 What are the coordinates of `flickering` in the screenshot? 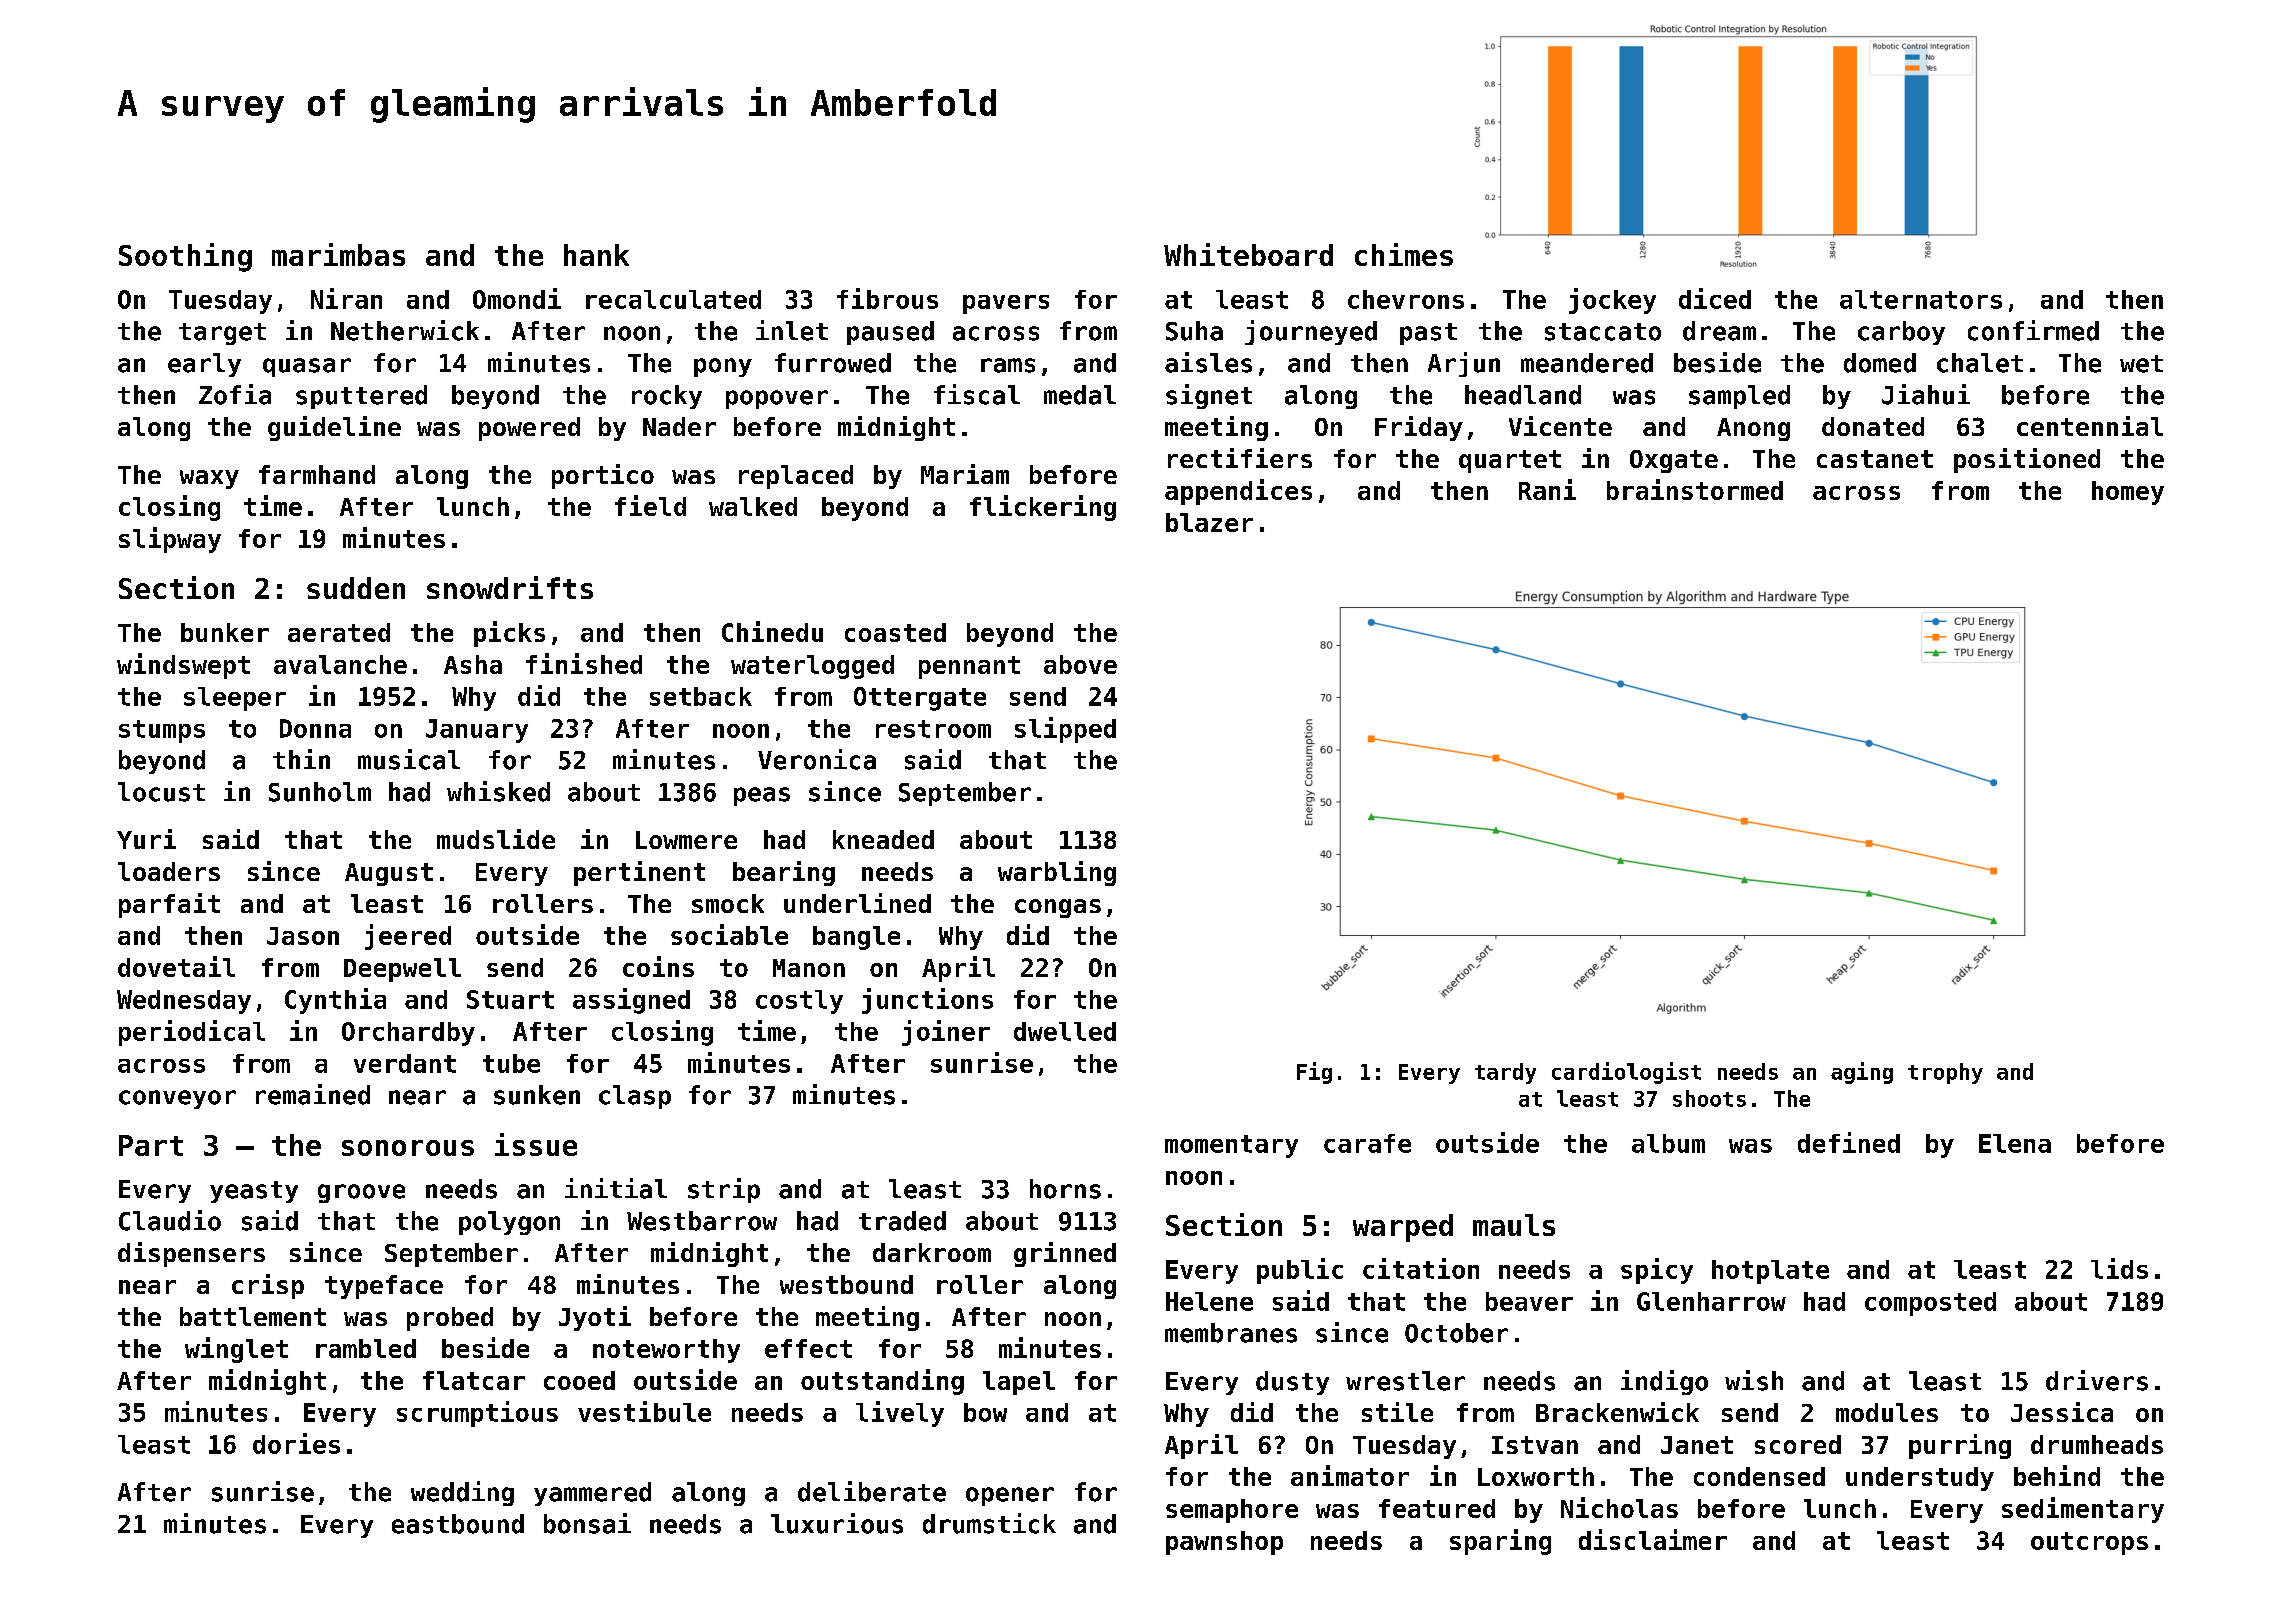 It's located at (1043, 508).
